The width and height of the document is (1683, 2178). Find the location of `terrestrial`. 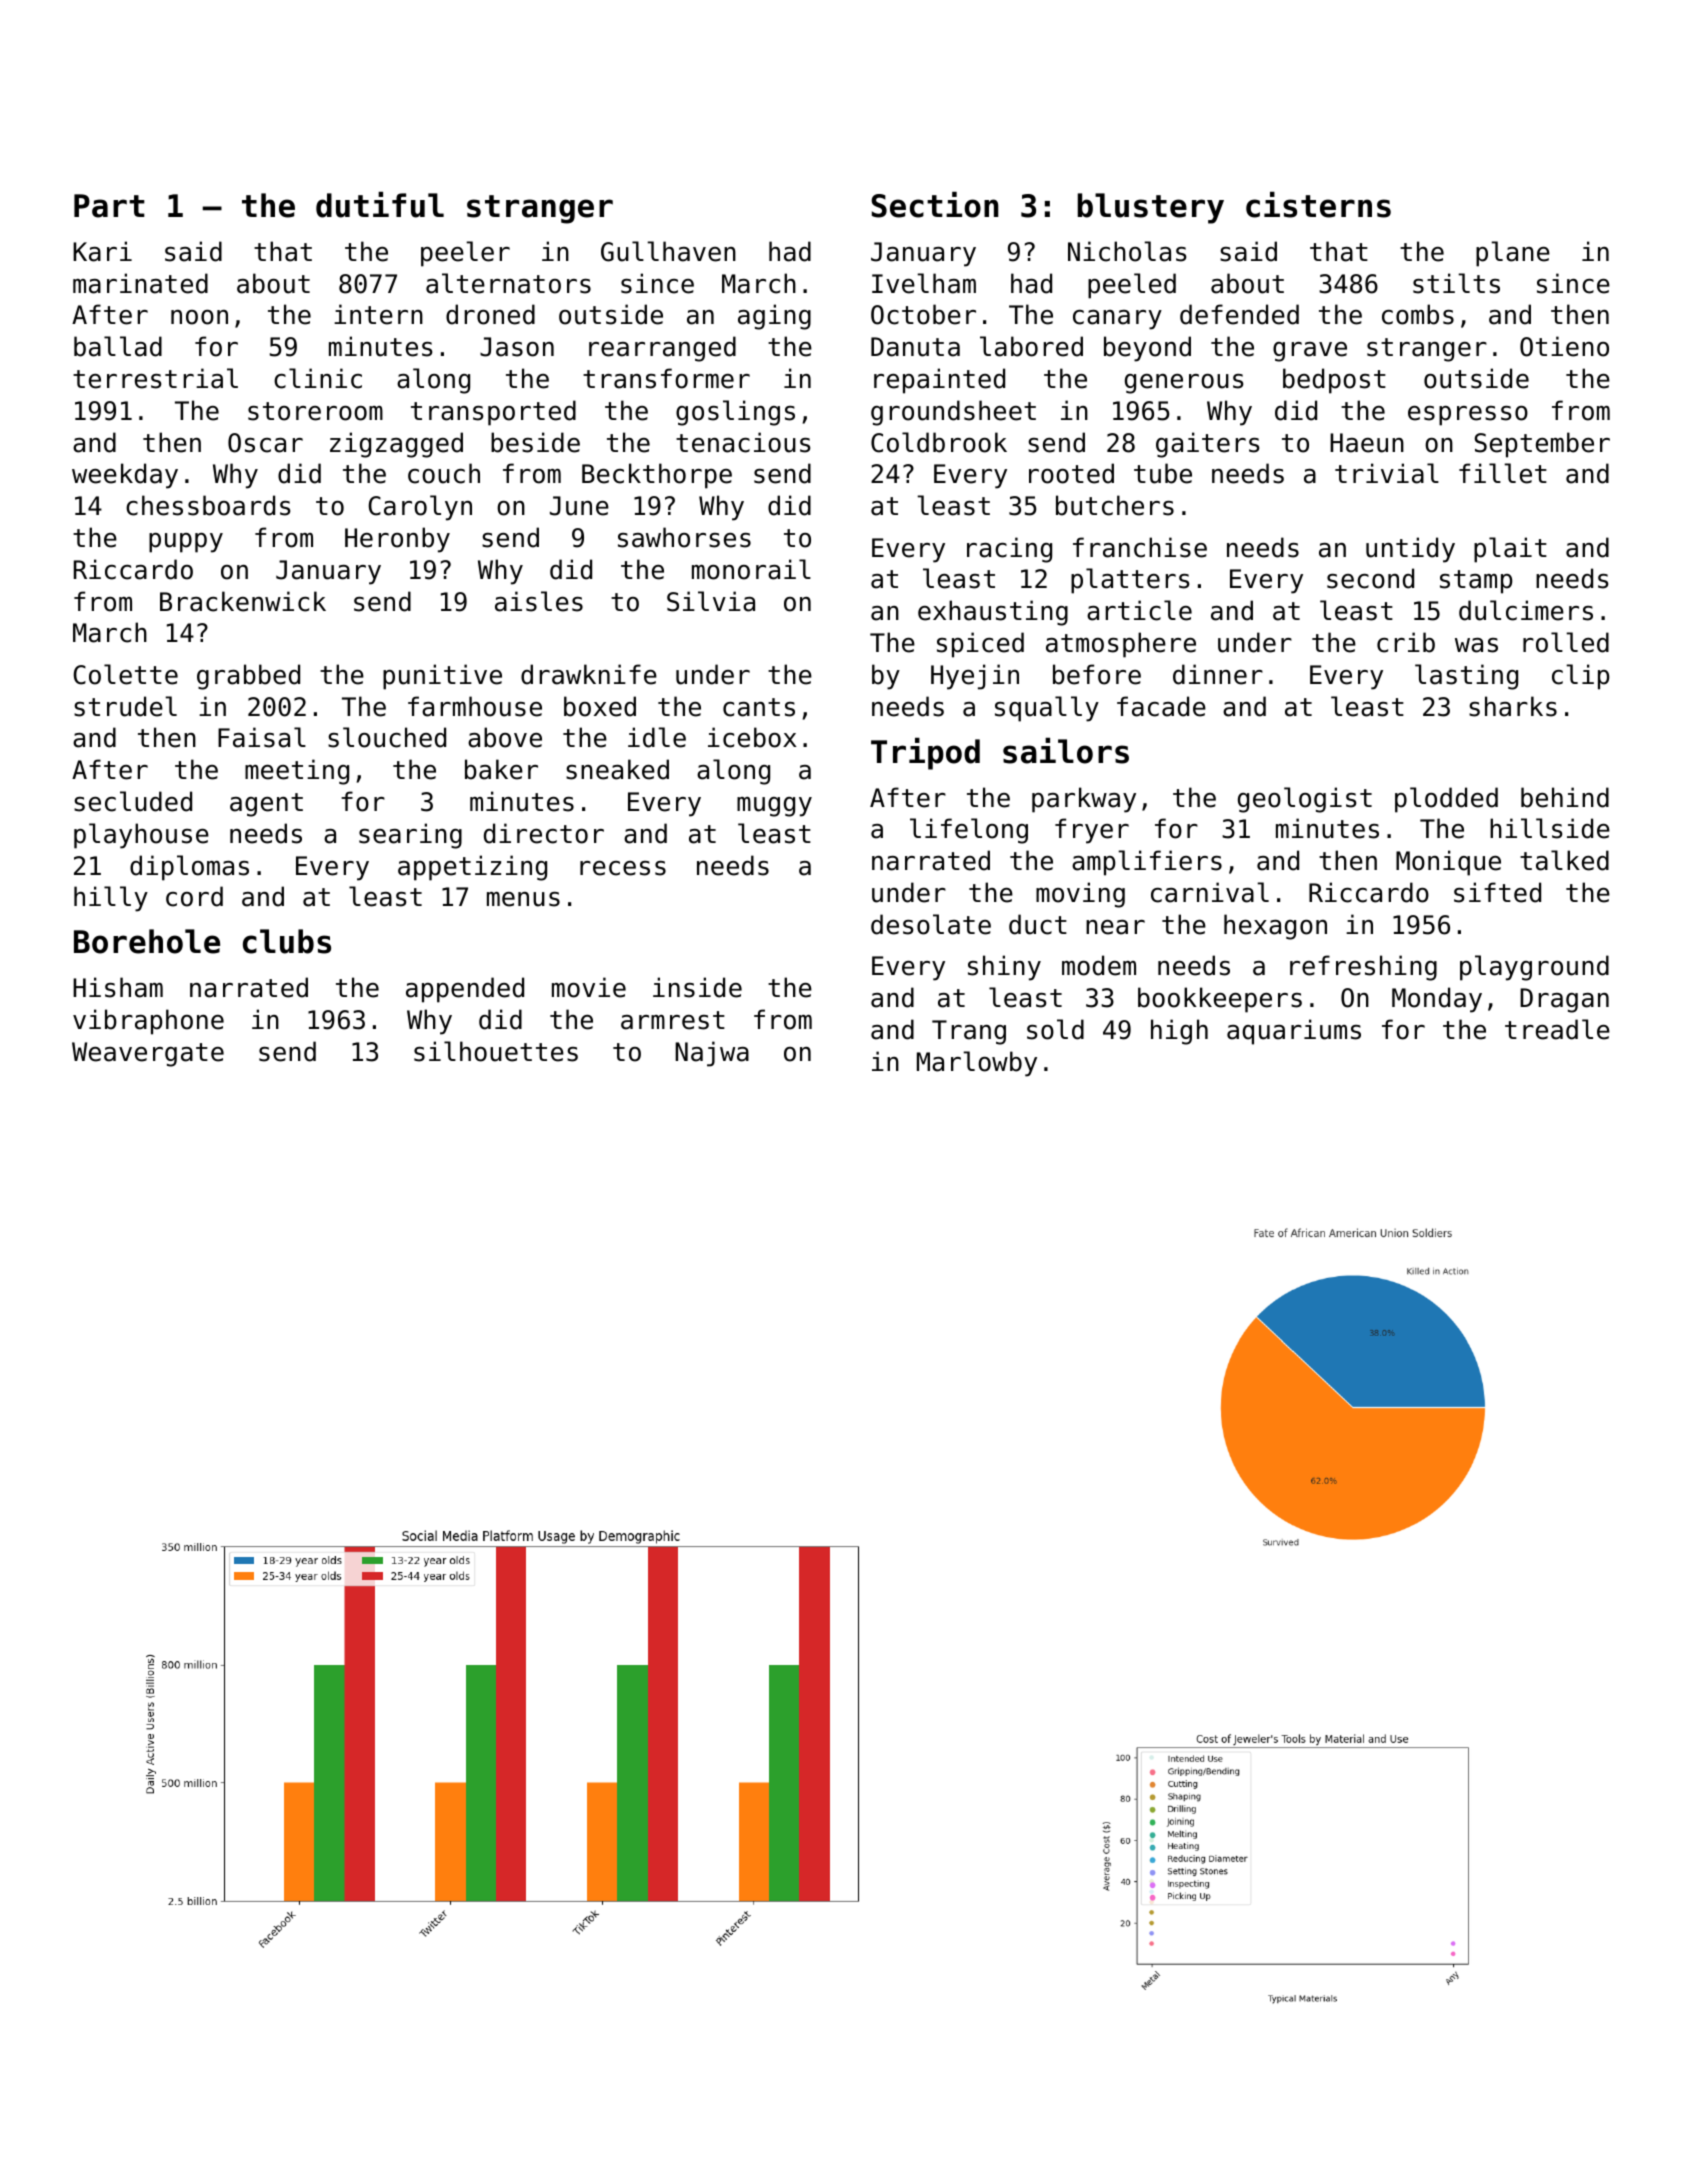

terrestrial is located at coordinates (155, 378).
